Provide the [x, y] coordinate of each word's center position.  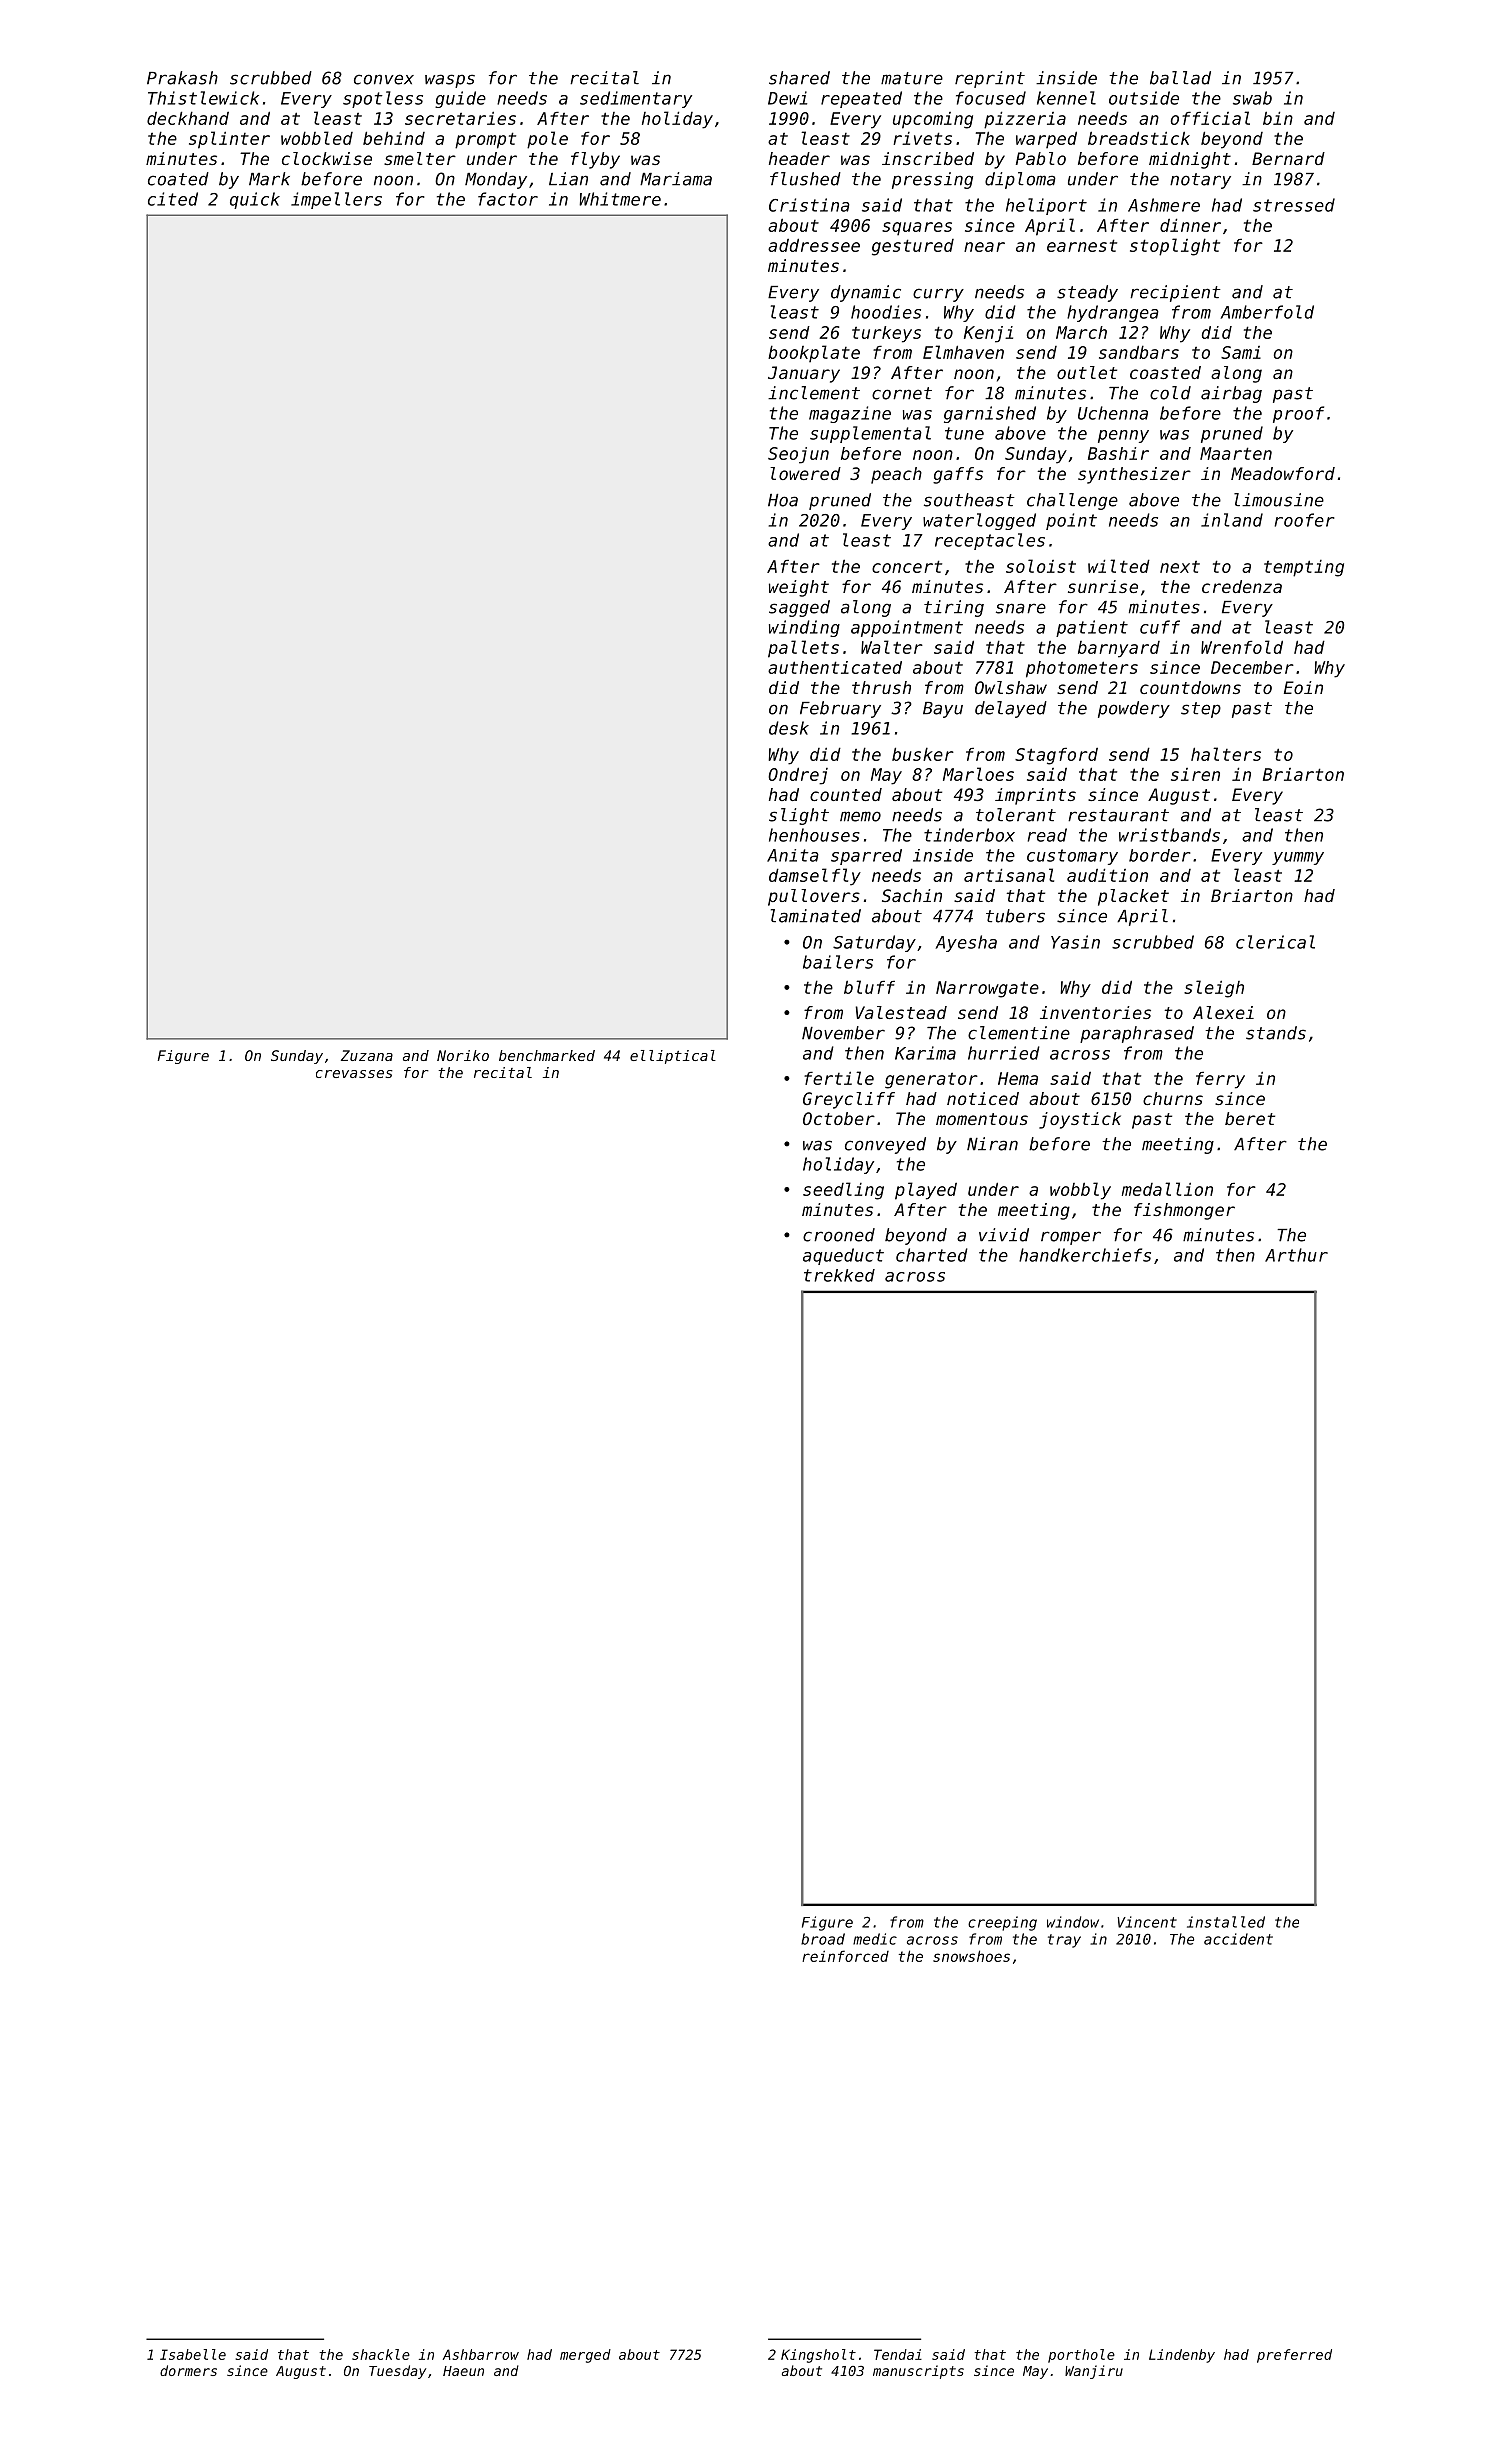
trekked [839, 1275]
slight [799, 816]
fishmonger [1184, 1211]
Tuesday [397, 2372]
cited [173, 199]
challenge [1072, 501]
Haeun [463, 2371]
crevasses [354, 1074]
